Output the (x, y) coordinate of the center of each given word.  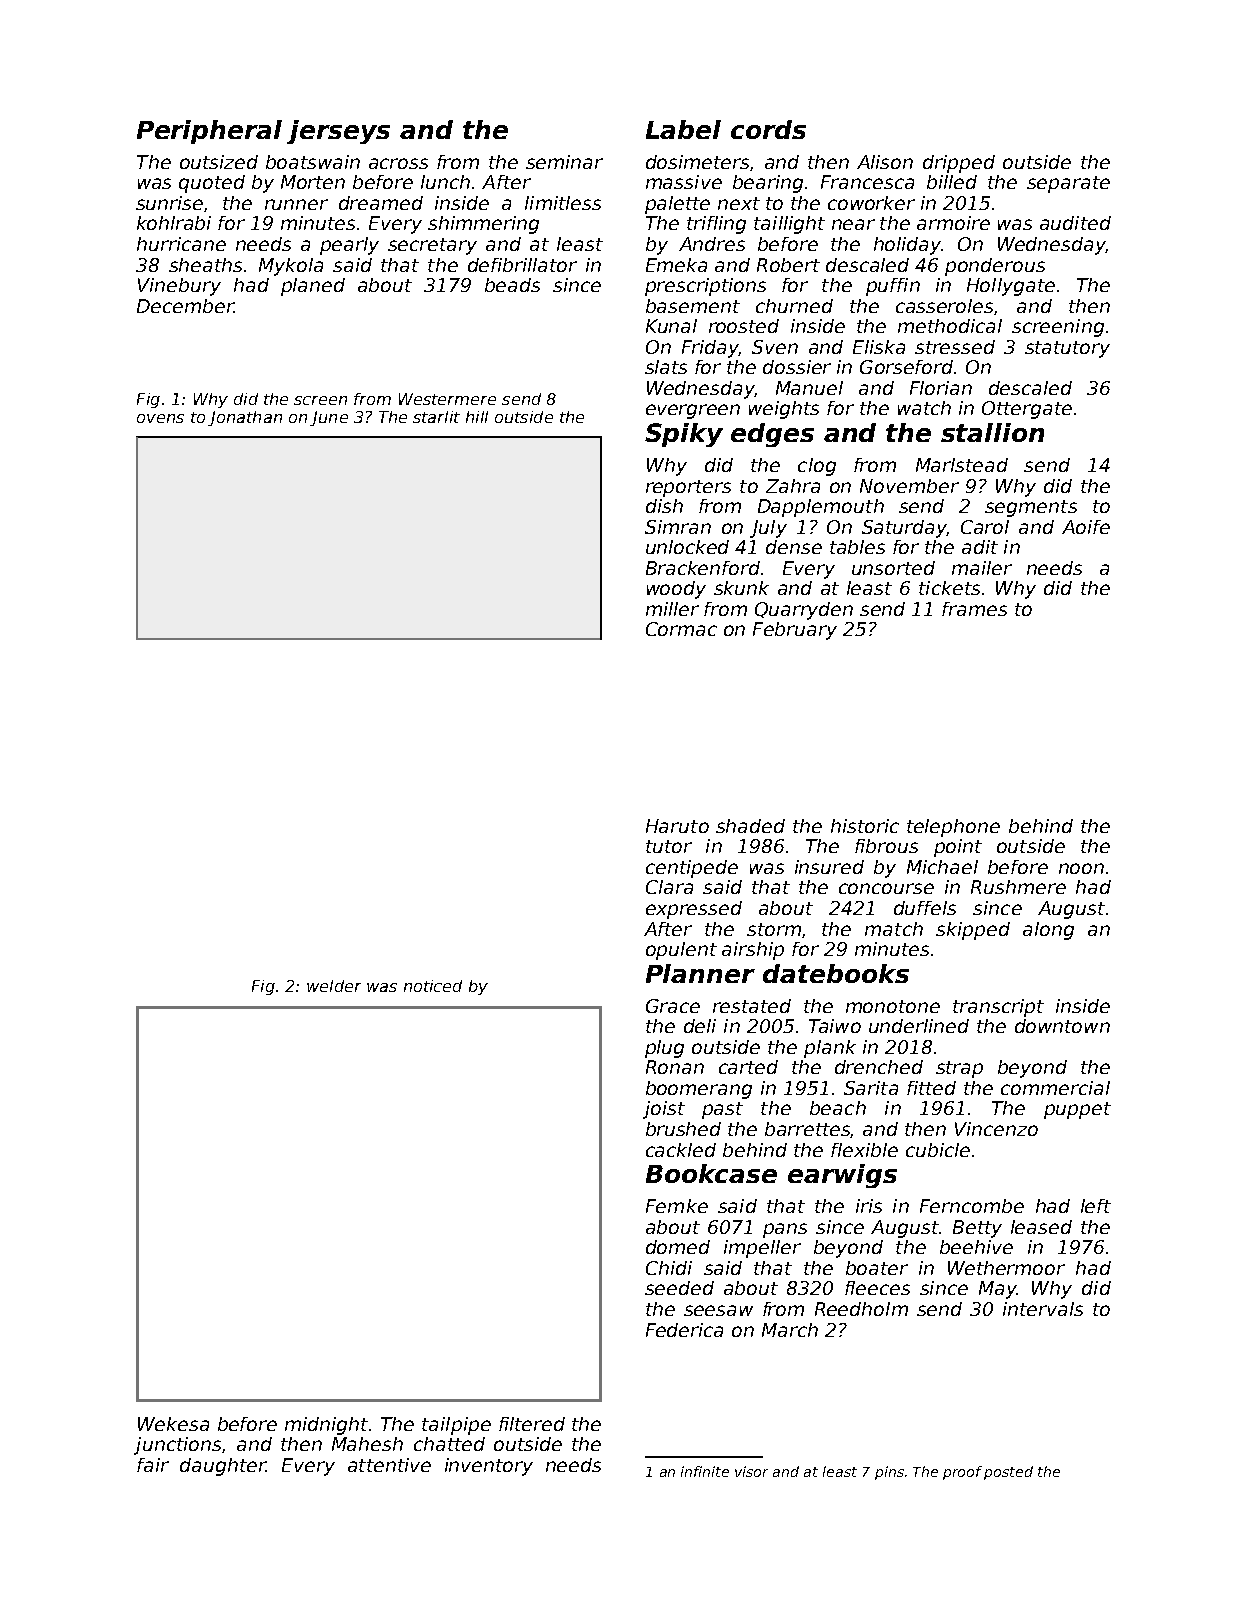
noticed (433, 986)
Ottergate (1027, 410)
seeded (679, 1288)
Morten (313, 182)
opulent (681, 951)
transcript (998, 1008)
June (329, 418)
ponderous (995, 267)
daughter (223, 1467)
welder (334, 986)
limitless (563, 203)
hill (477, 417)
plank (830, 1049)
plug (664, 1049)
